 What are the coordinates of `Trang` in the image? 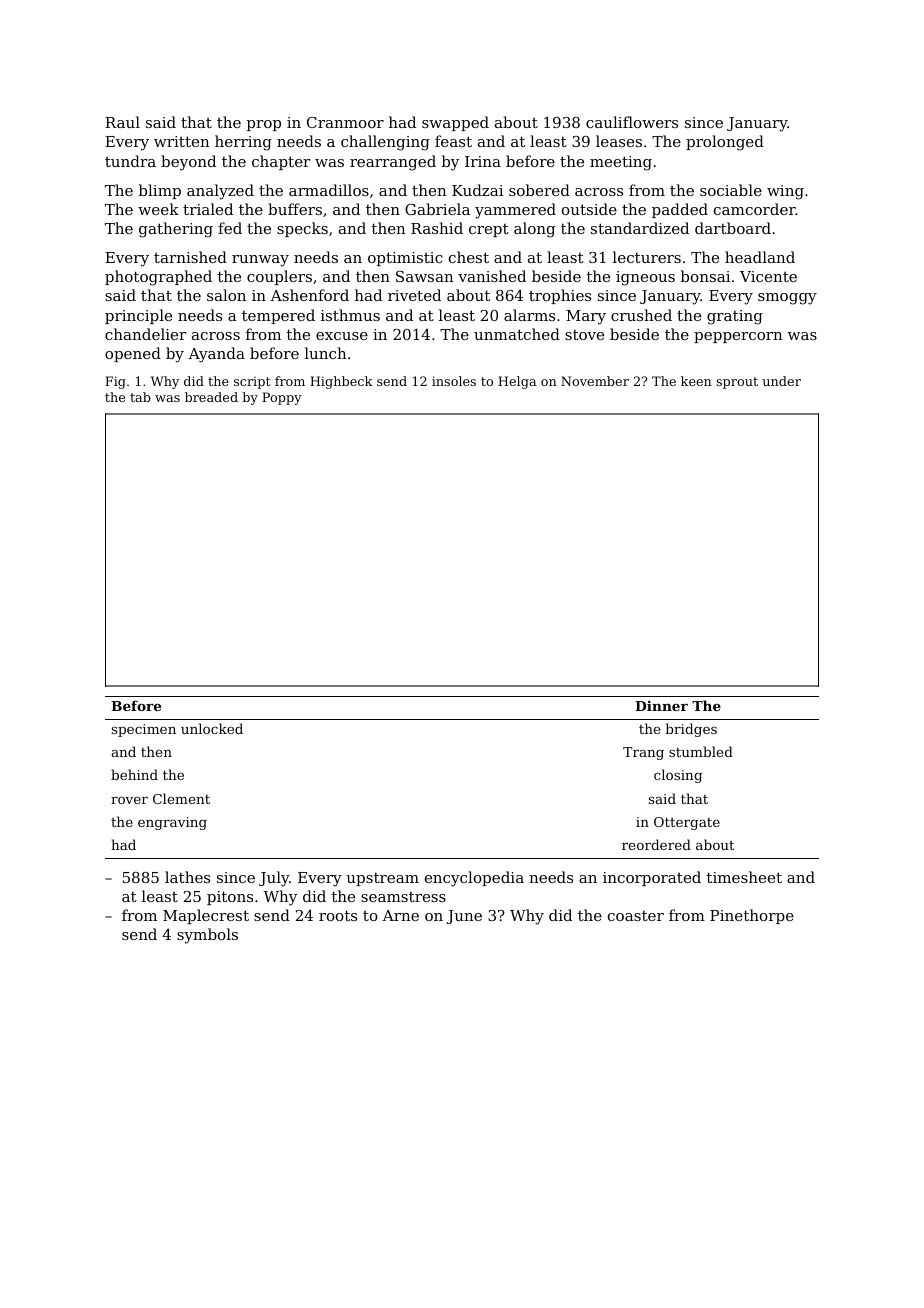 It's located at (643, 753).
